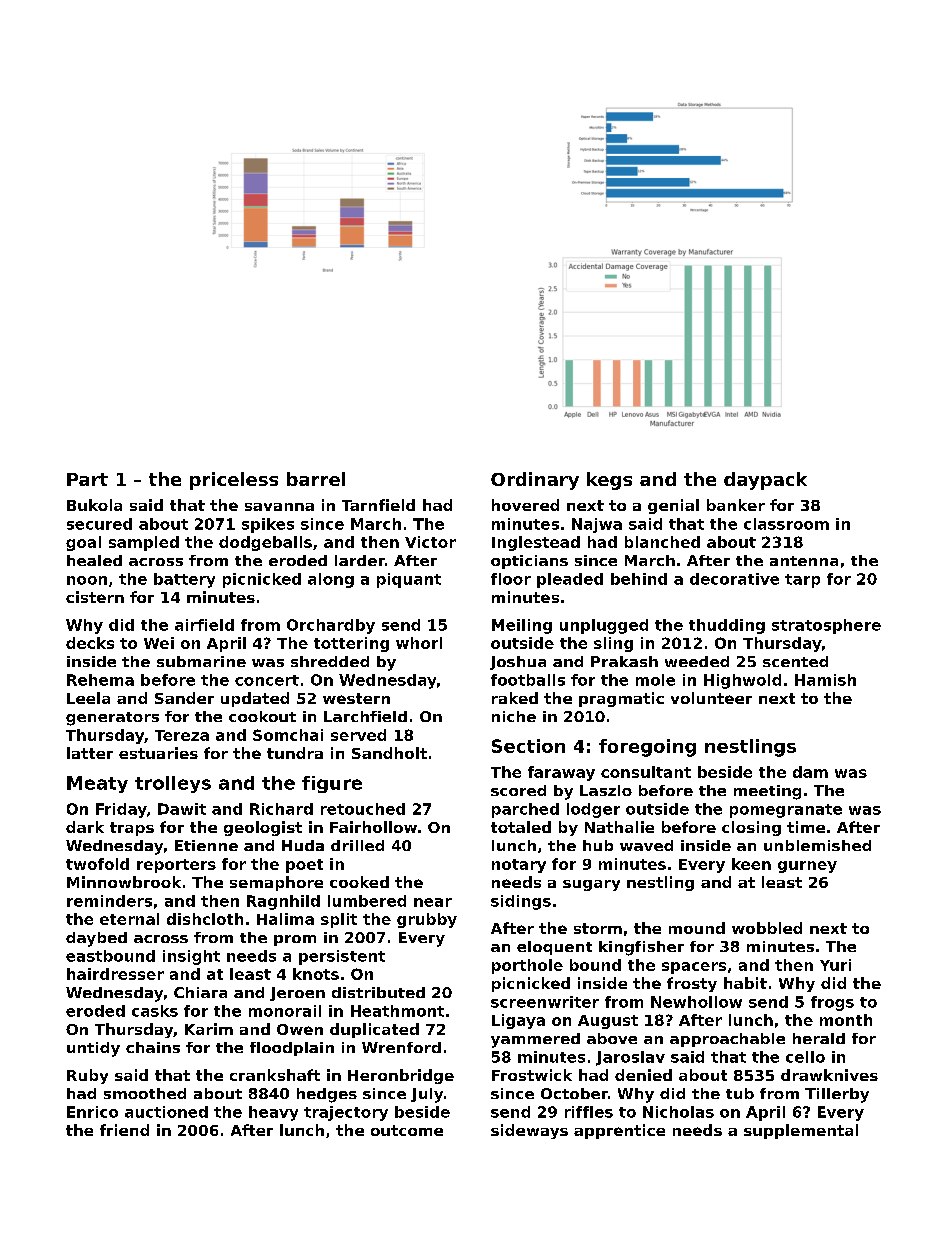 Image resolution: width=952 pixels, height=1233 pixels. Describe the element at coordinates (734, 579) in the screenshot. I see `decorative` at that location.
